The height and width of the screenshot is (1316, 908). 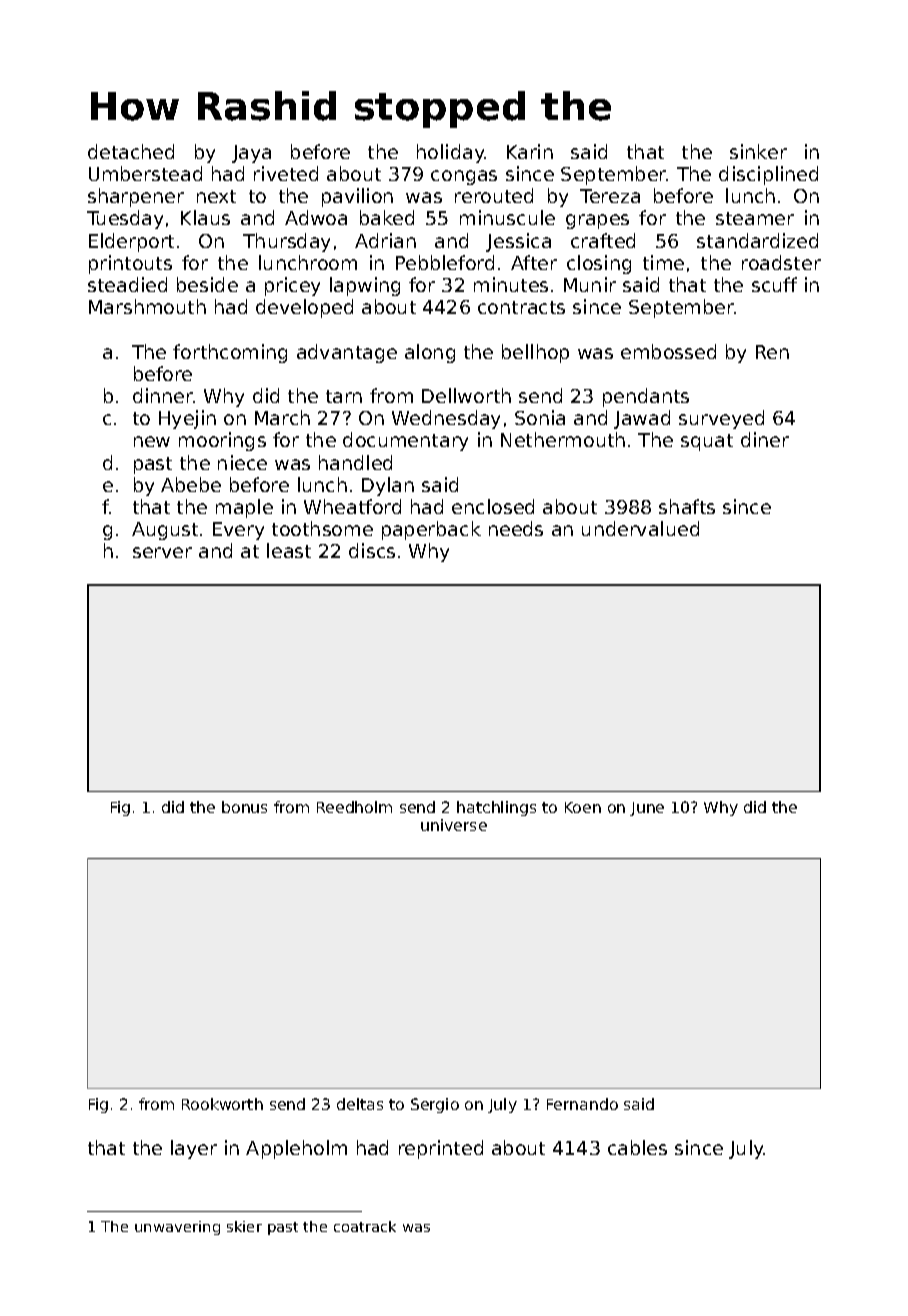 What do you see at coordinates (131, 242) in the screenshot?
I see `Elderport` at bounding box center [131, 242].
